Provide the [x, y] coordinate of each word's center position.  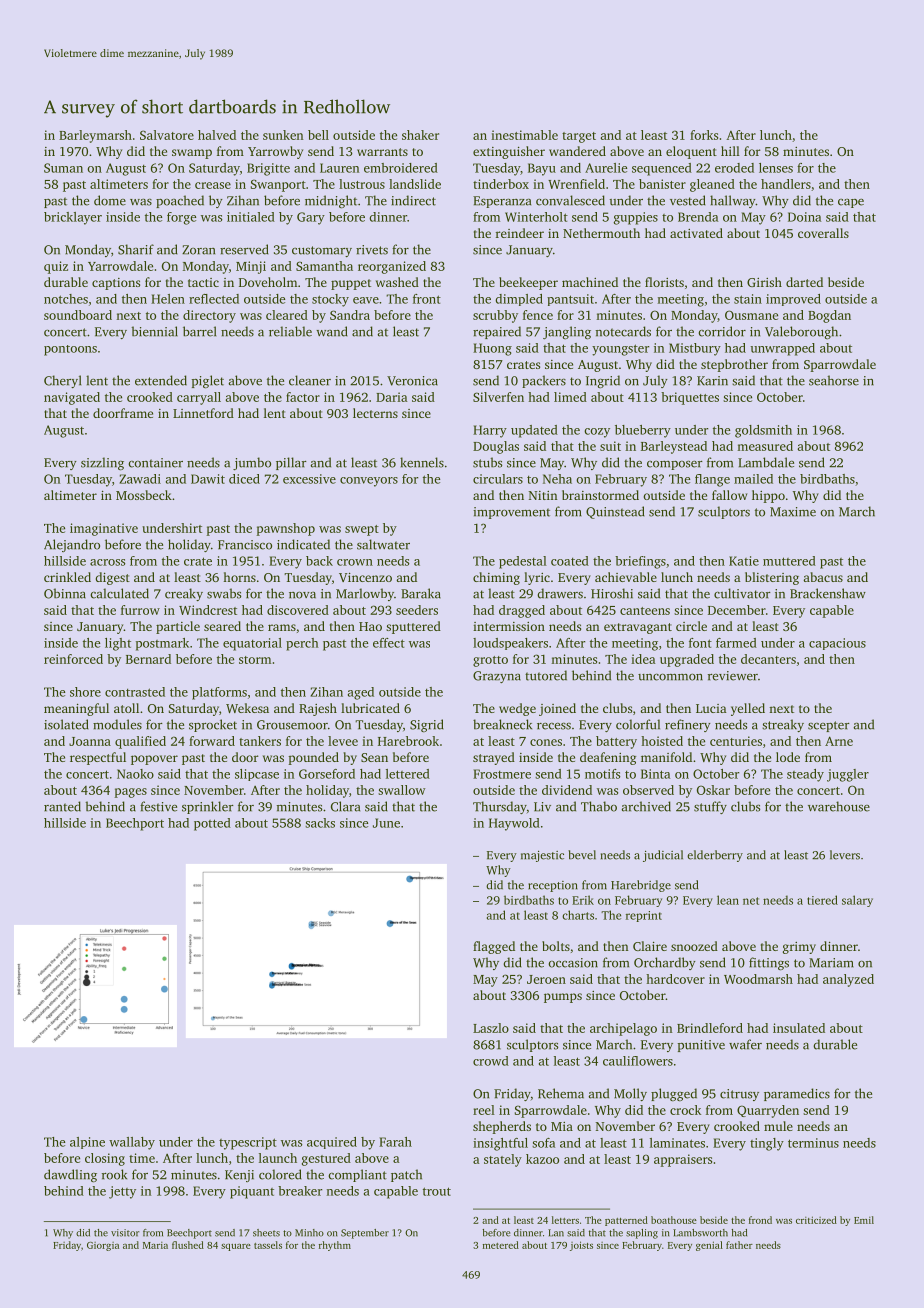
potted [212, 824]
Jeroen [546, 979]
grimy [799, 948]
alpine [87, 1143]
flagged [494, 947]
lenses [776, 168]
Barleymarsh [95, 136]
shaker [420, 135]
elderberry [715, 856]
